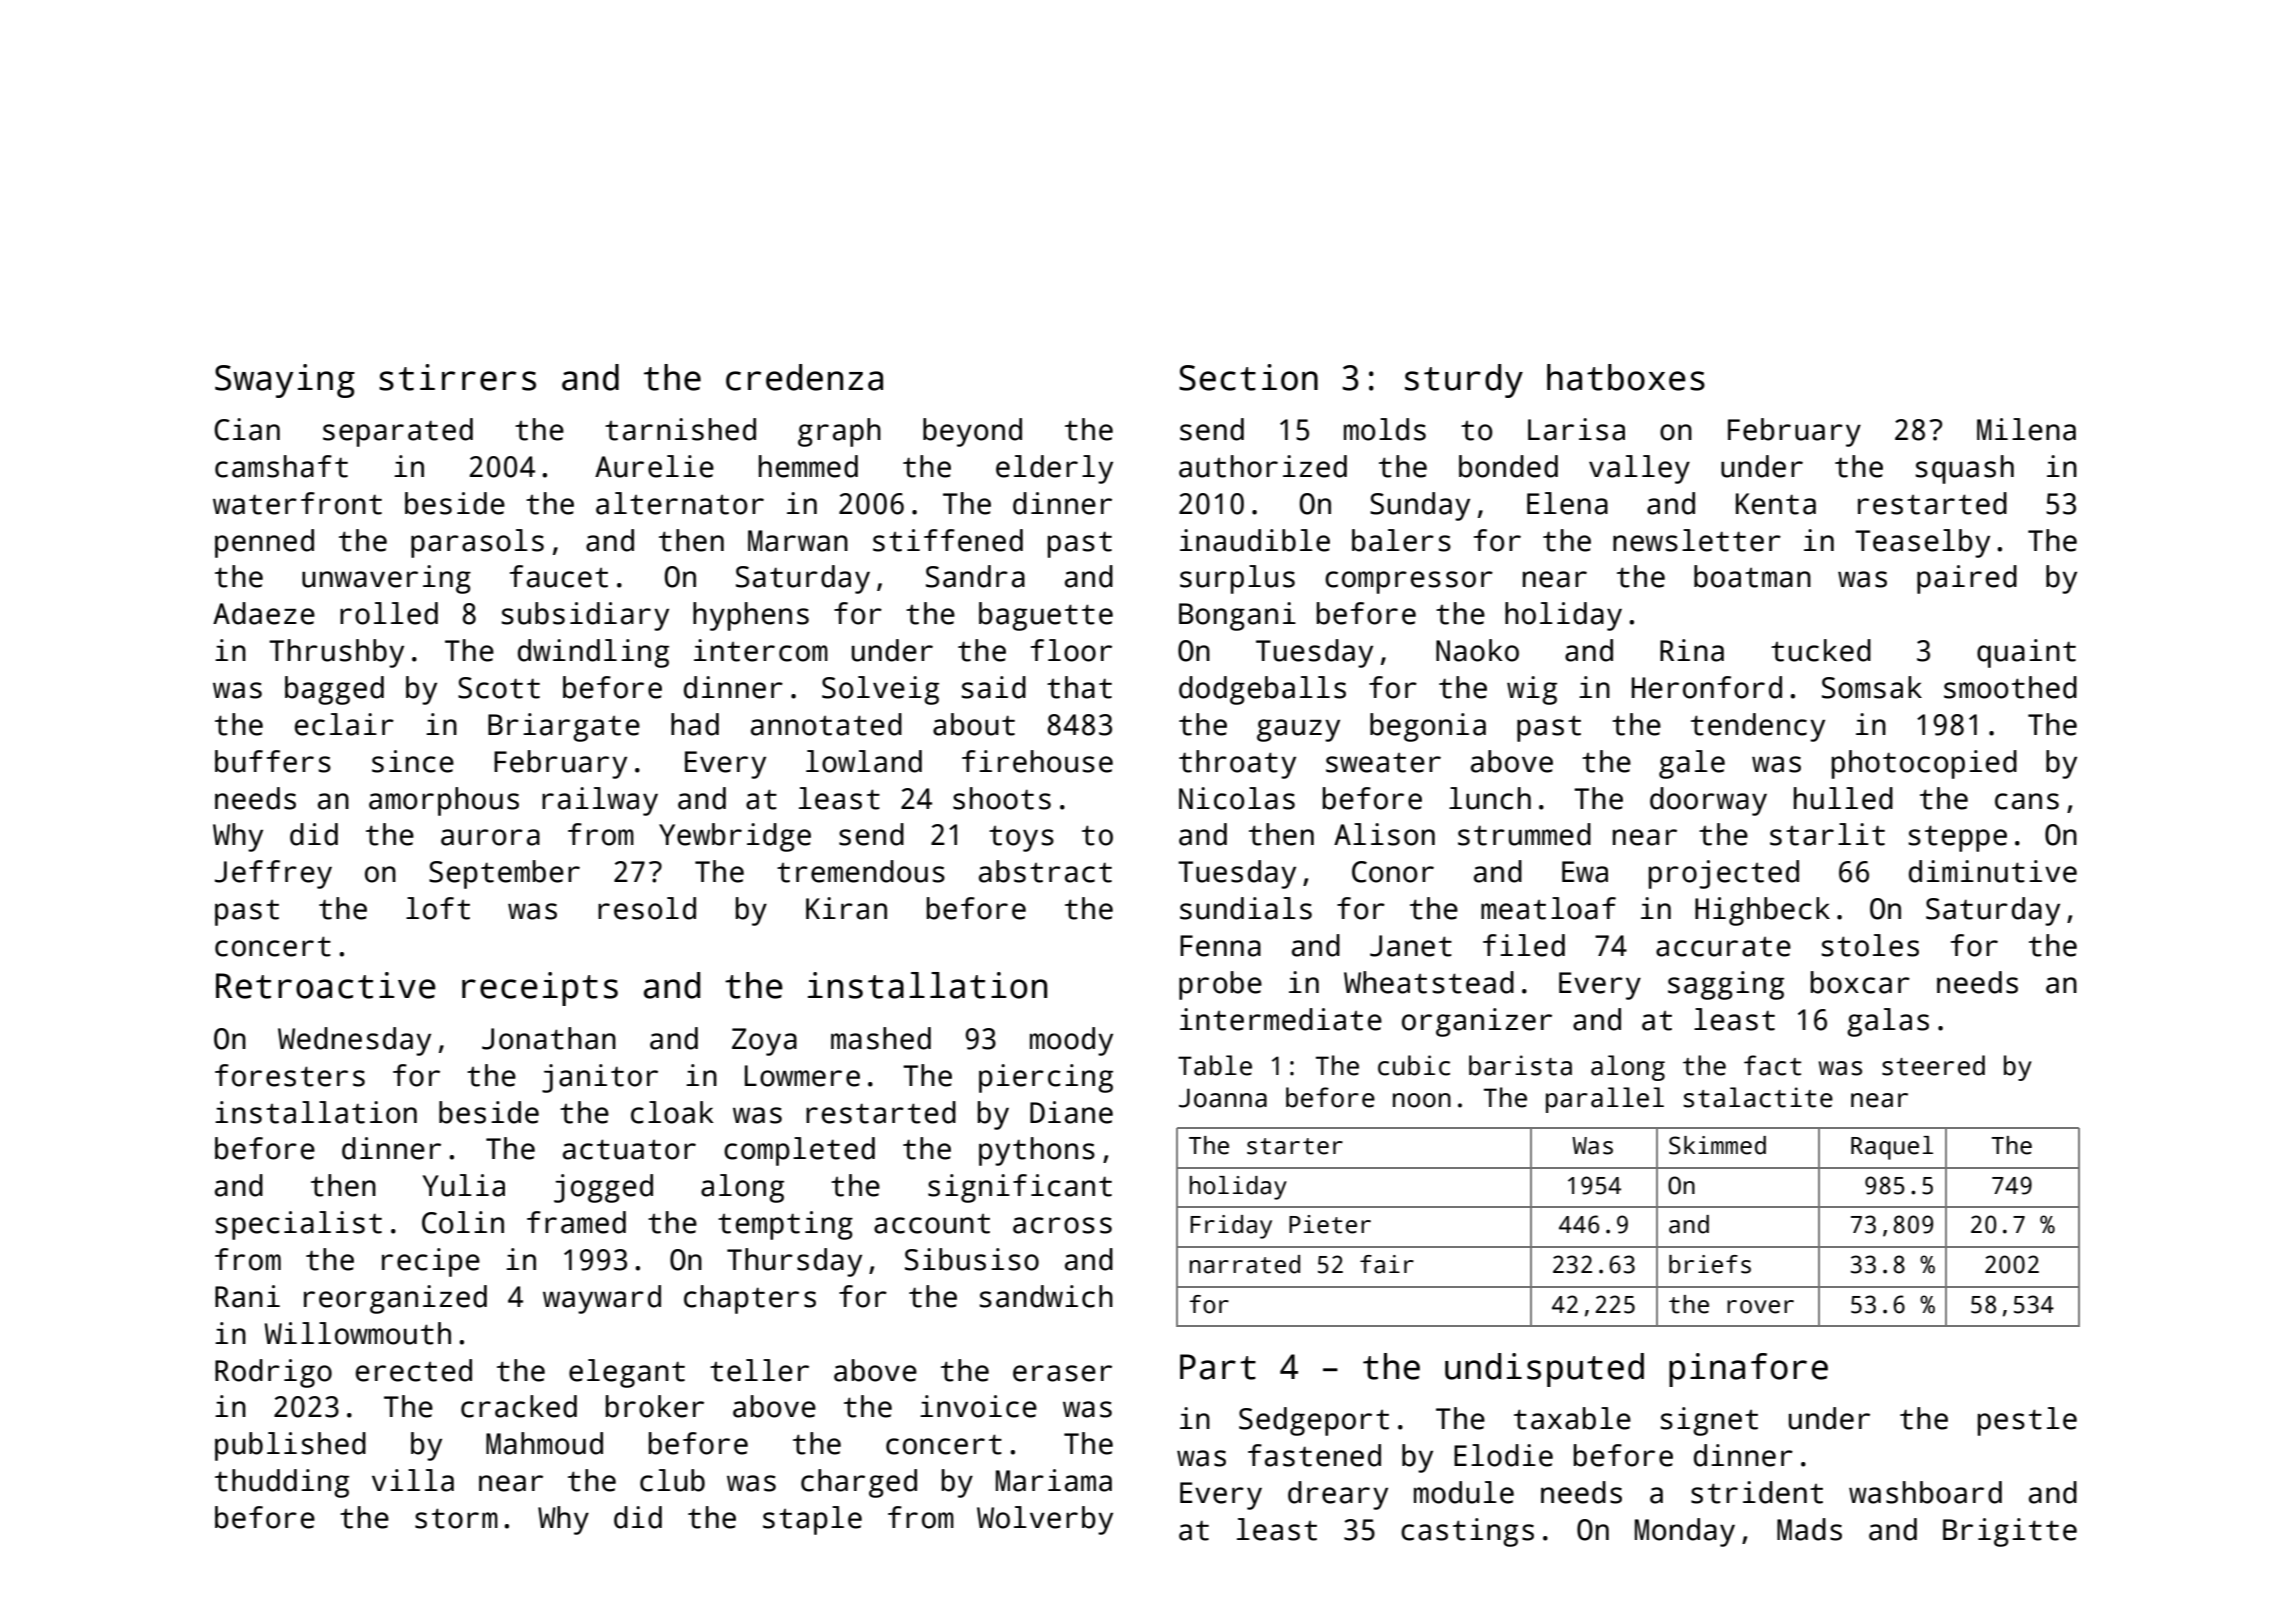 The width and height of the page is (2292, 1620). Describe the element at coordinates (603, 1188) in the page. I see `jogged` at that location.
